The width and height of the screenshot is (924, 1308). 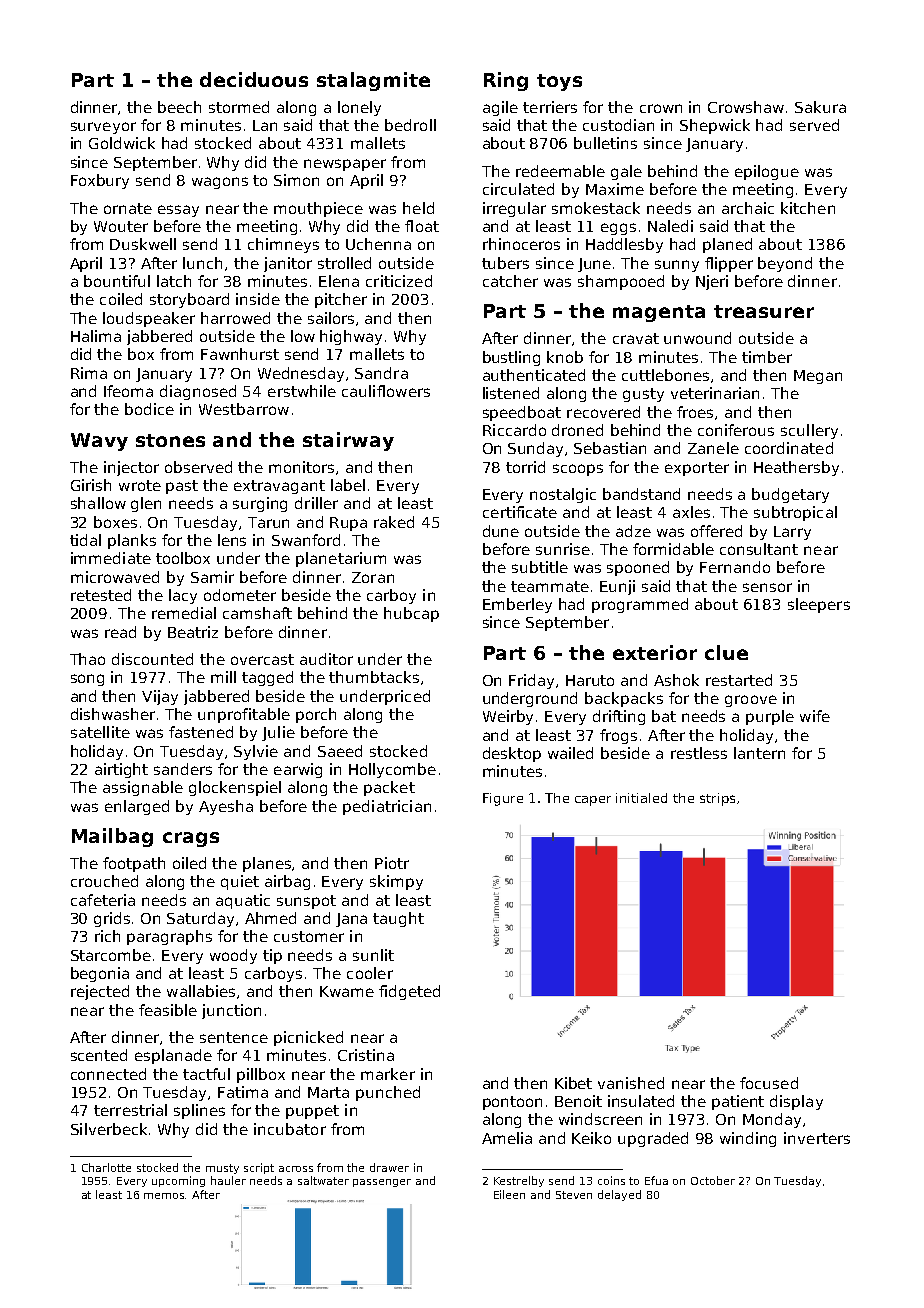 What do you see at coordinates (409, 992) in the screenshot?
I see `fidgeted` at bounding box center [409, 992].
